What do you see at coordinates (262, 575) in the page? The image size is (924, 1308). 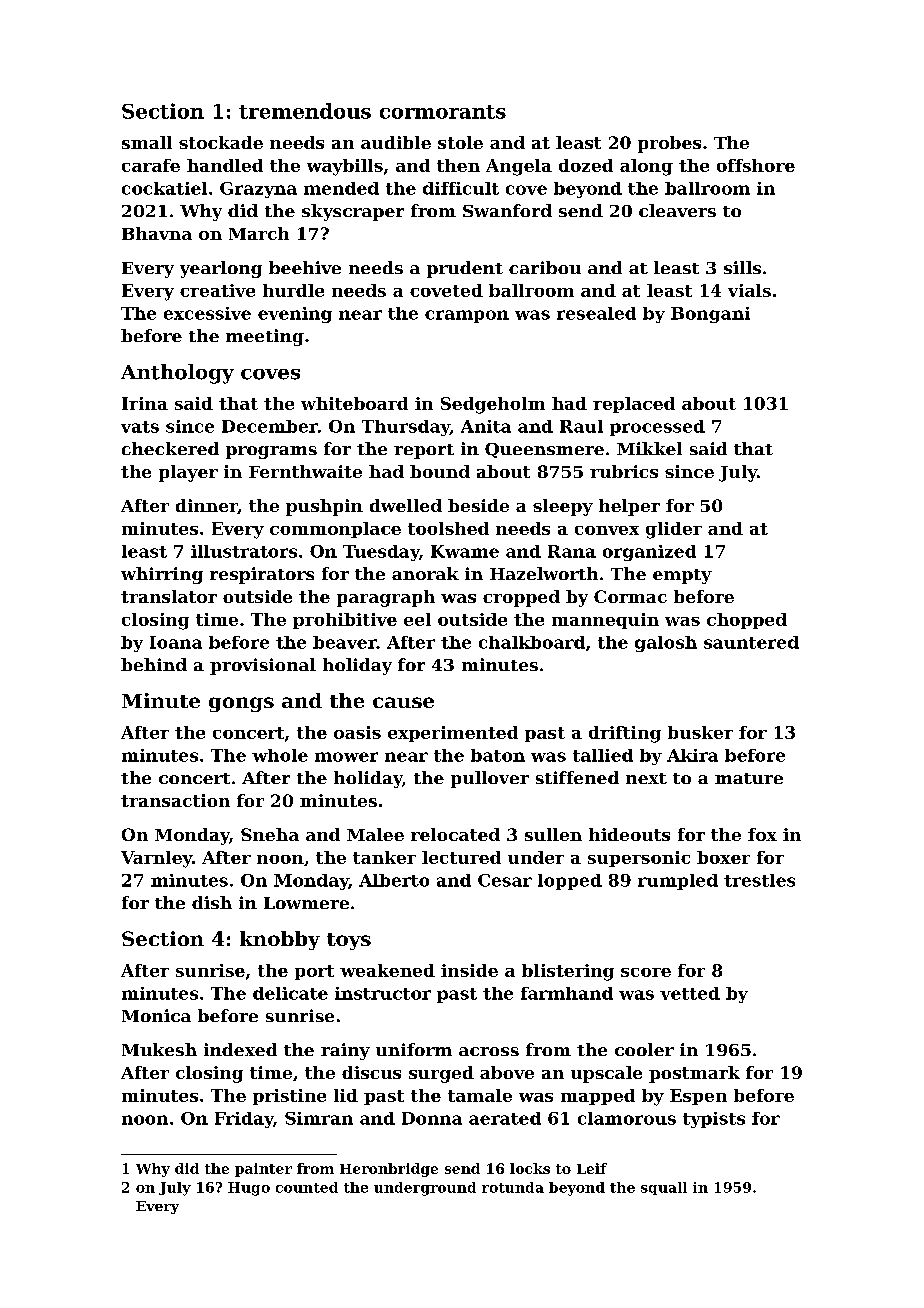 I see `respirators` at bounding box center [262, 575].
